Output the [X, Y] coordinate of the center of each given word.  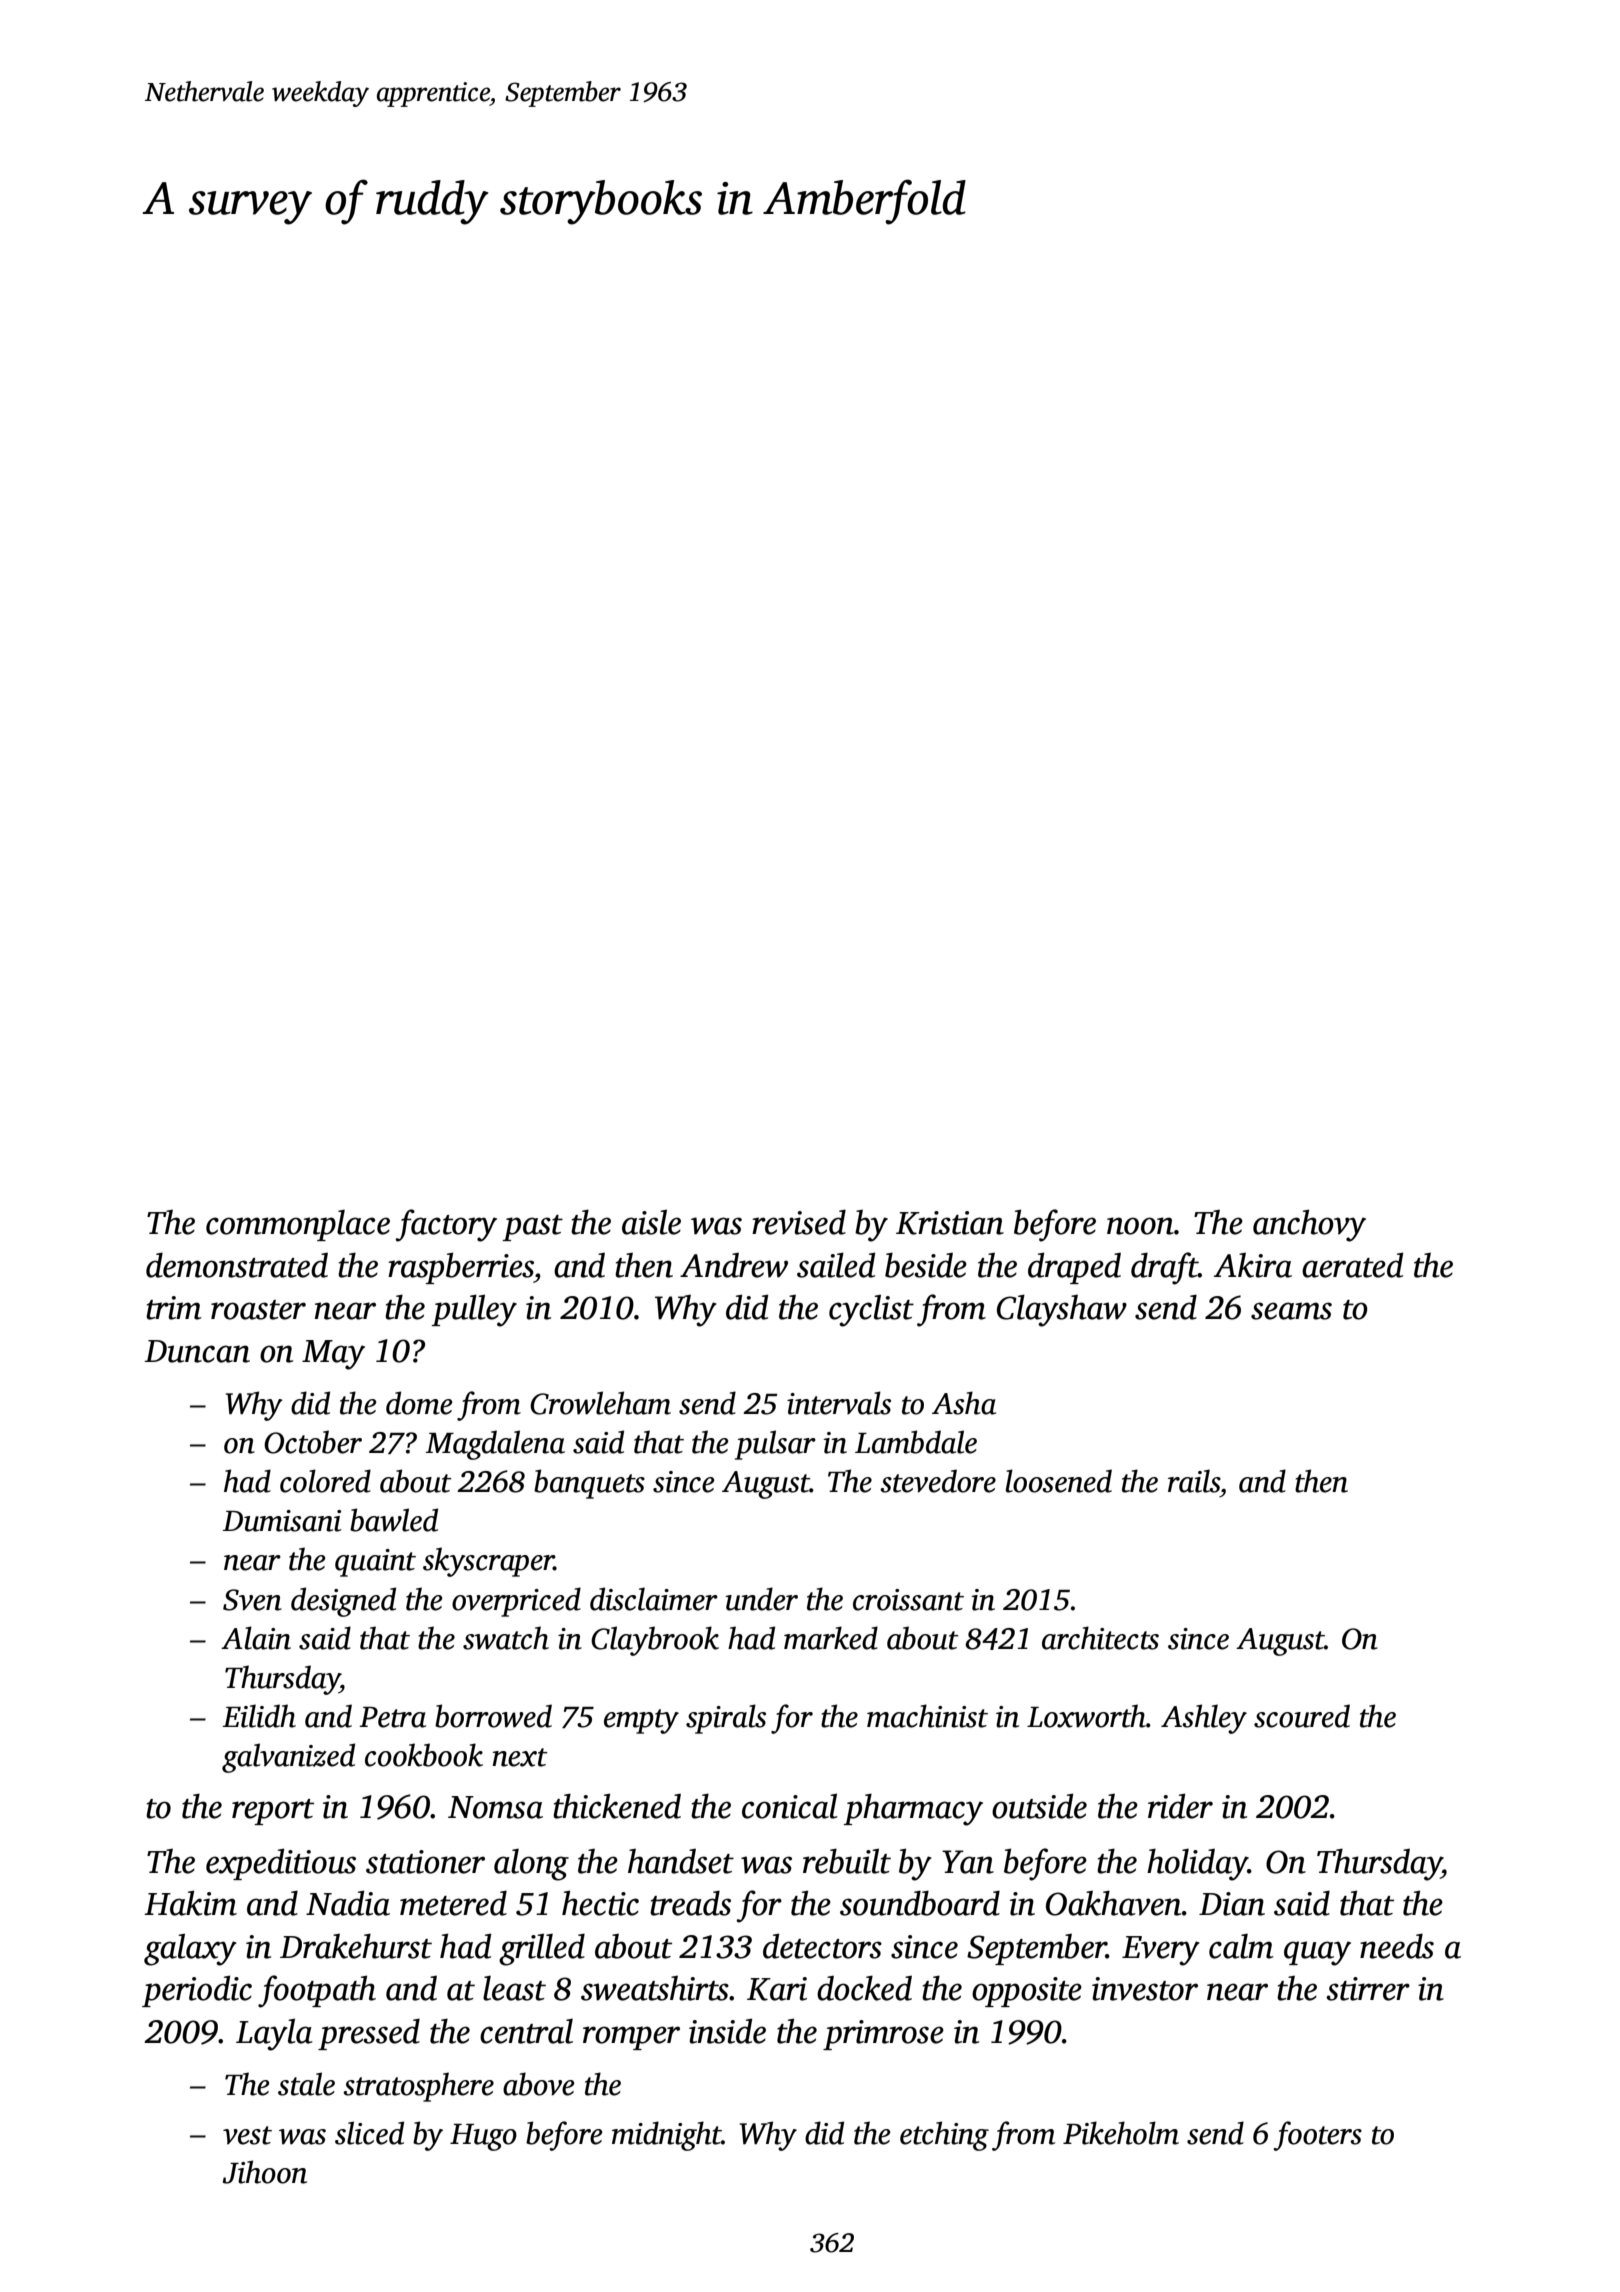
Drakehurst [356, 1946]
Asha [964, 1403]
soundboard [920, 1903]
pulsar [775, 1445]
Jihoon [265, 2172]
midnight [666, 2136]
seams [1291, 1311]
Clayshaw [1062, 1310]
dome [419, 1403]
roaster [258, 1310]
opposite [1027, 1992]
